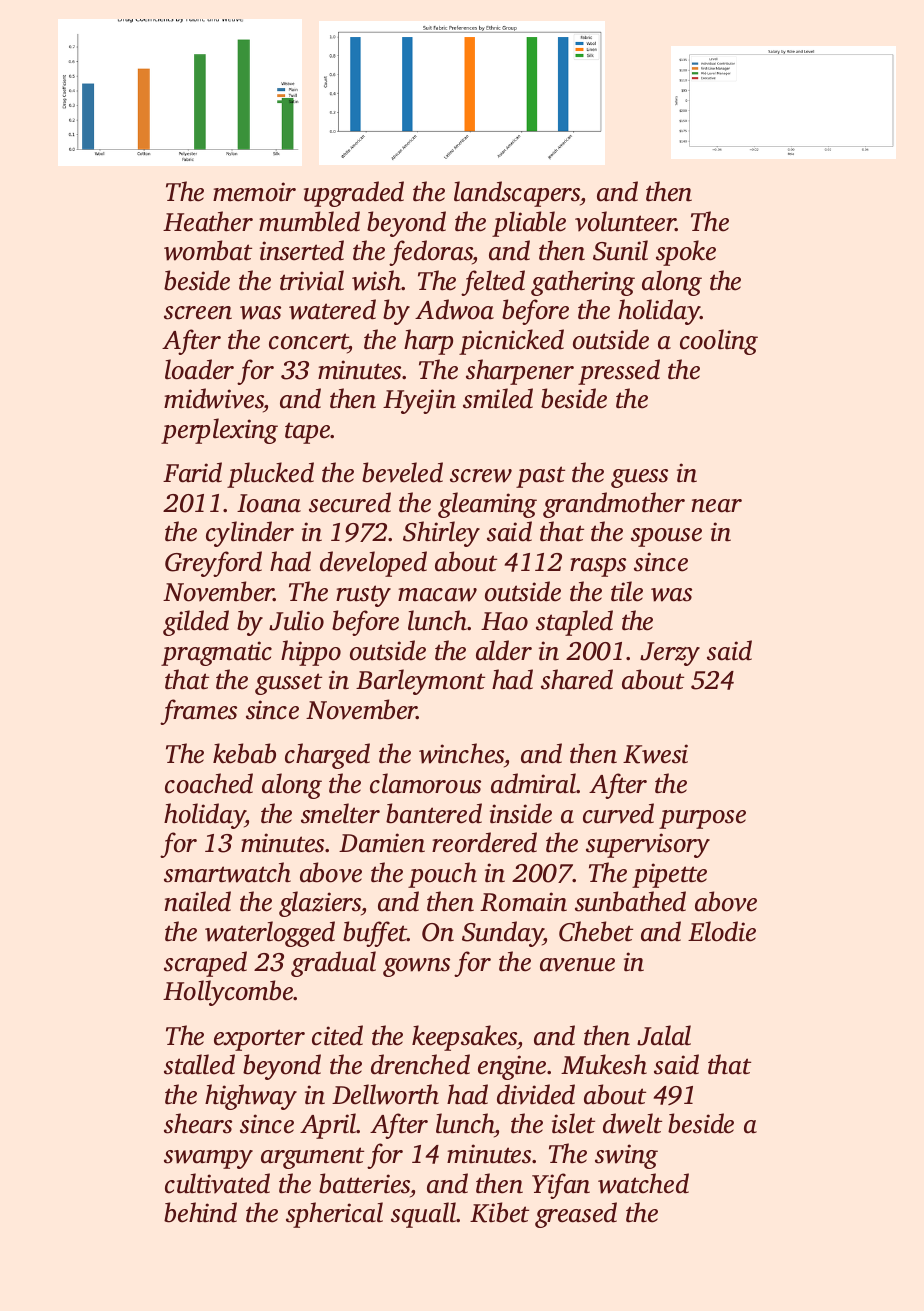 This page has height=1311, width=924. What do you see at coordinates (208, 1159) in the page?
I see `swampy` at bounding box center [208, 1159].
